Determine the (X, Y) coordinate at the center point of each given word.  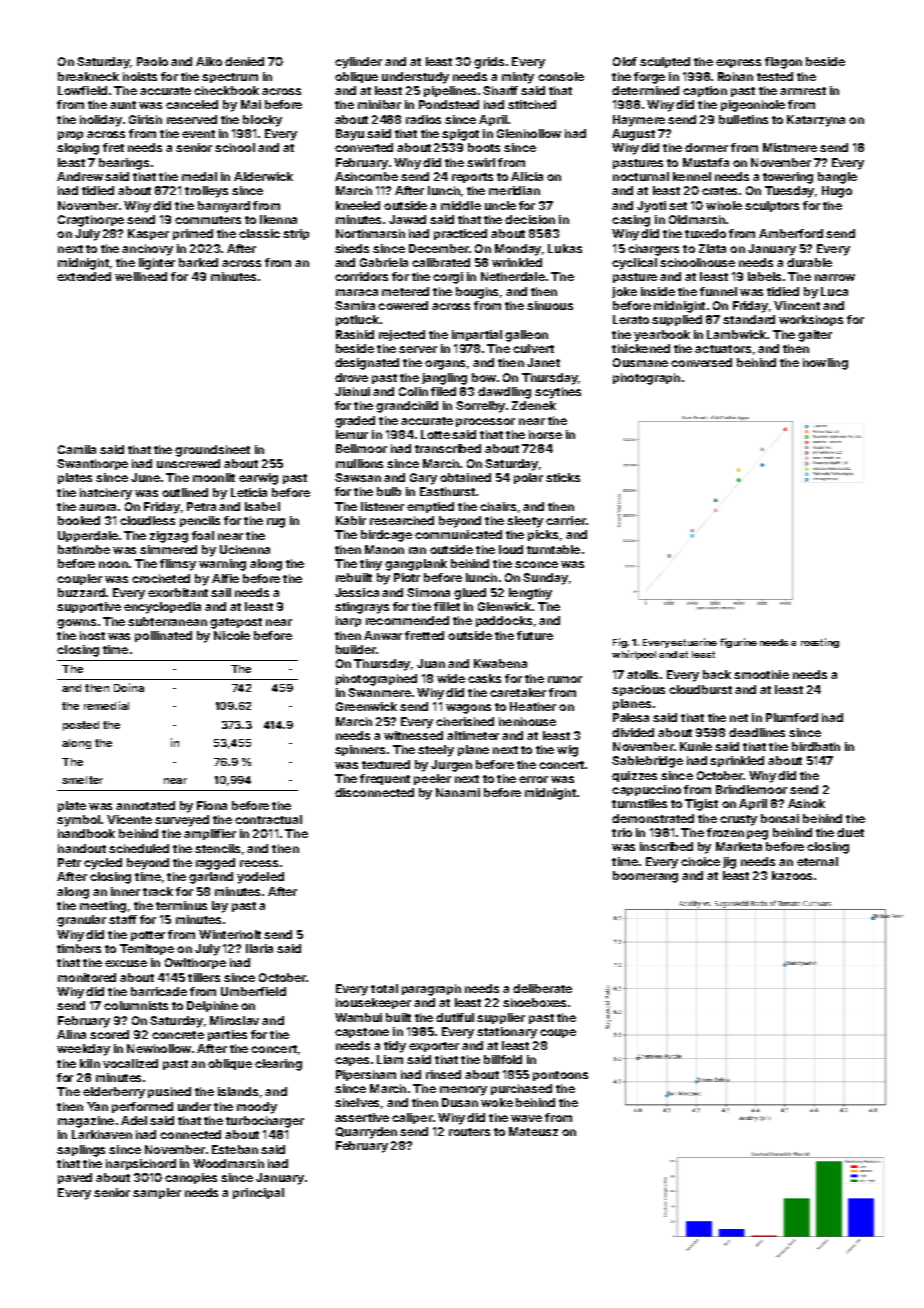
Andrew (80, 176)
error (533, 779)
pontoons (560, 1076)
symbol (78, 821)
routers (469, 1132)
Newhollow (159, 1048)
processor (485, 422)
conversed (701, 362)
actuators (723, 349)
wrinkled (517, 262)
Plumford (792, 717)
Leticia (249, 492)
